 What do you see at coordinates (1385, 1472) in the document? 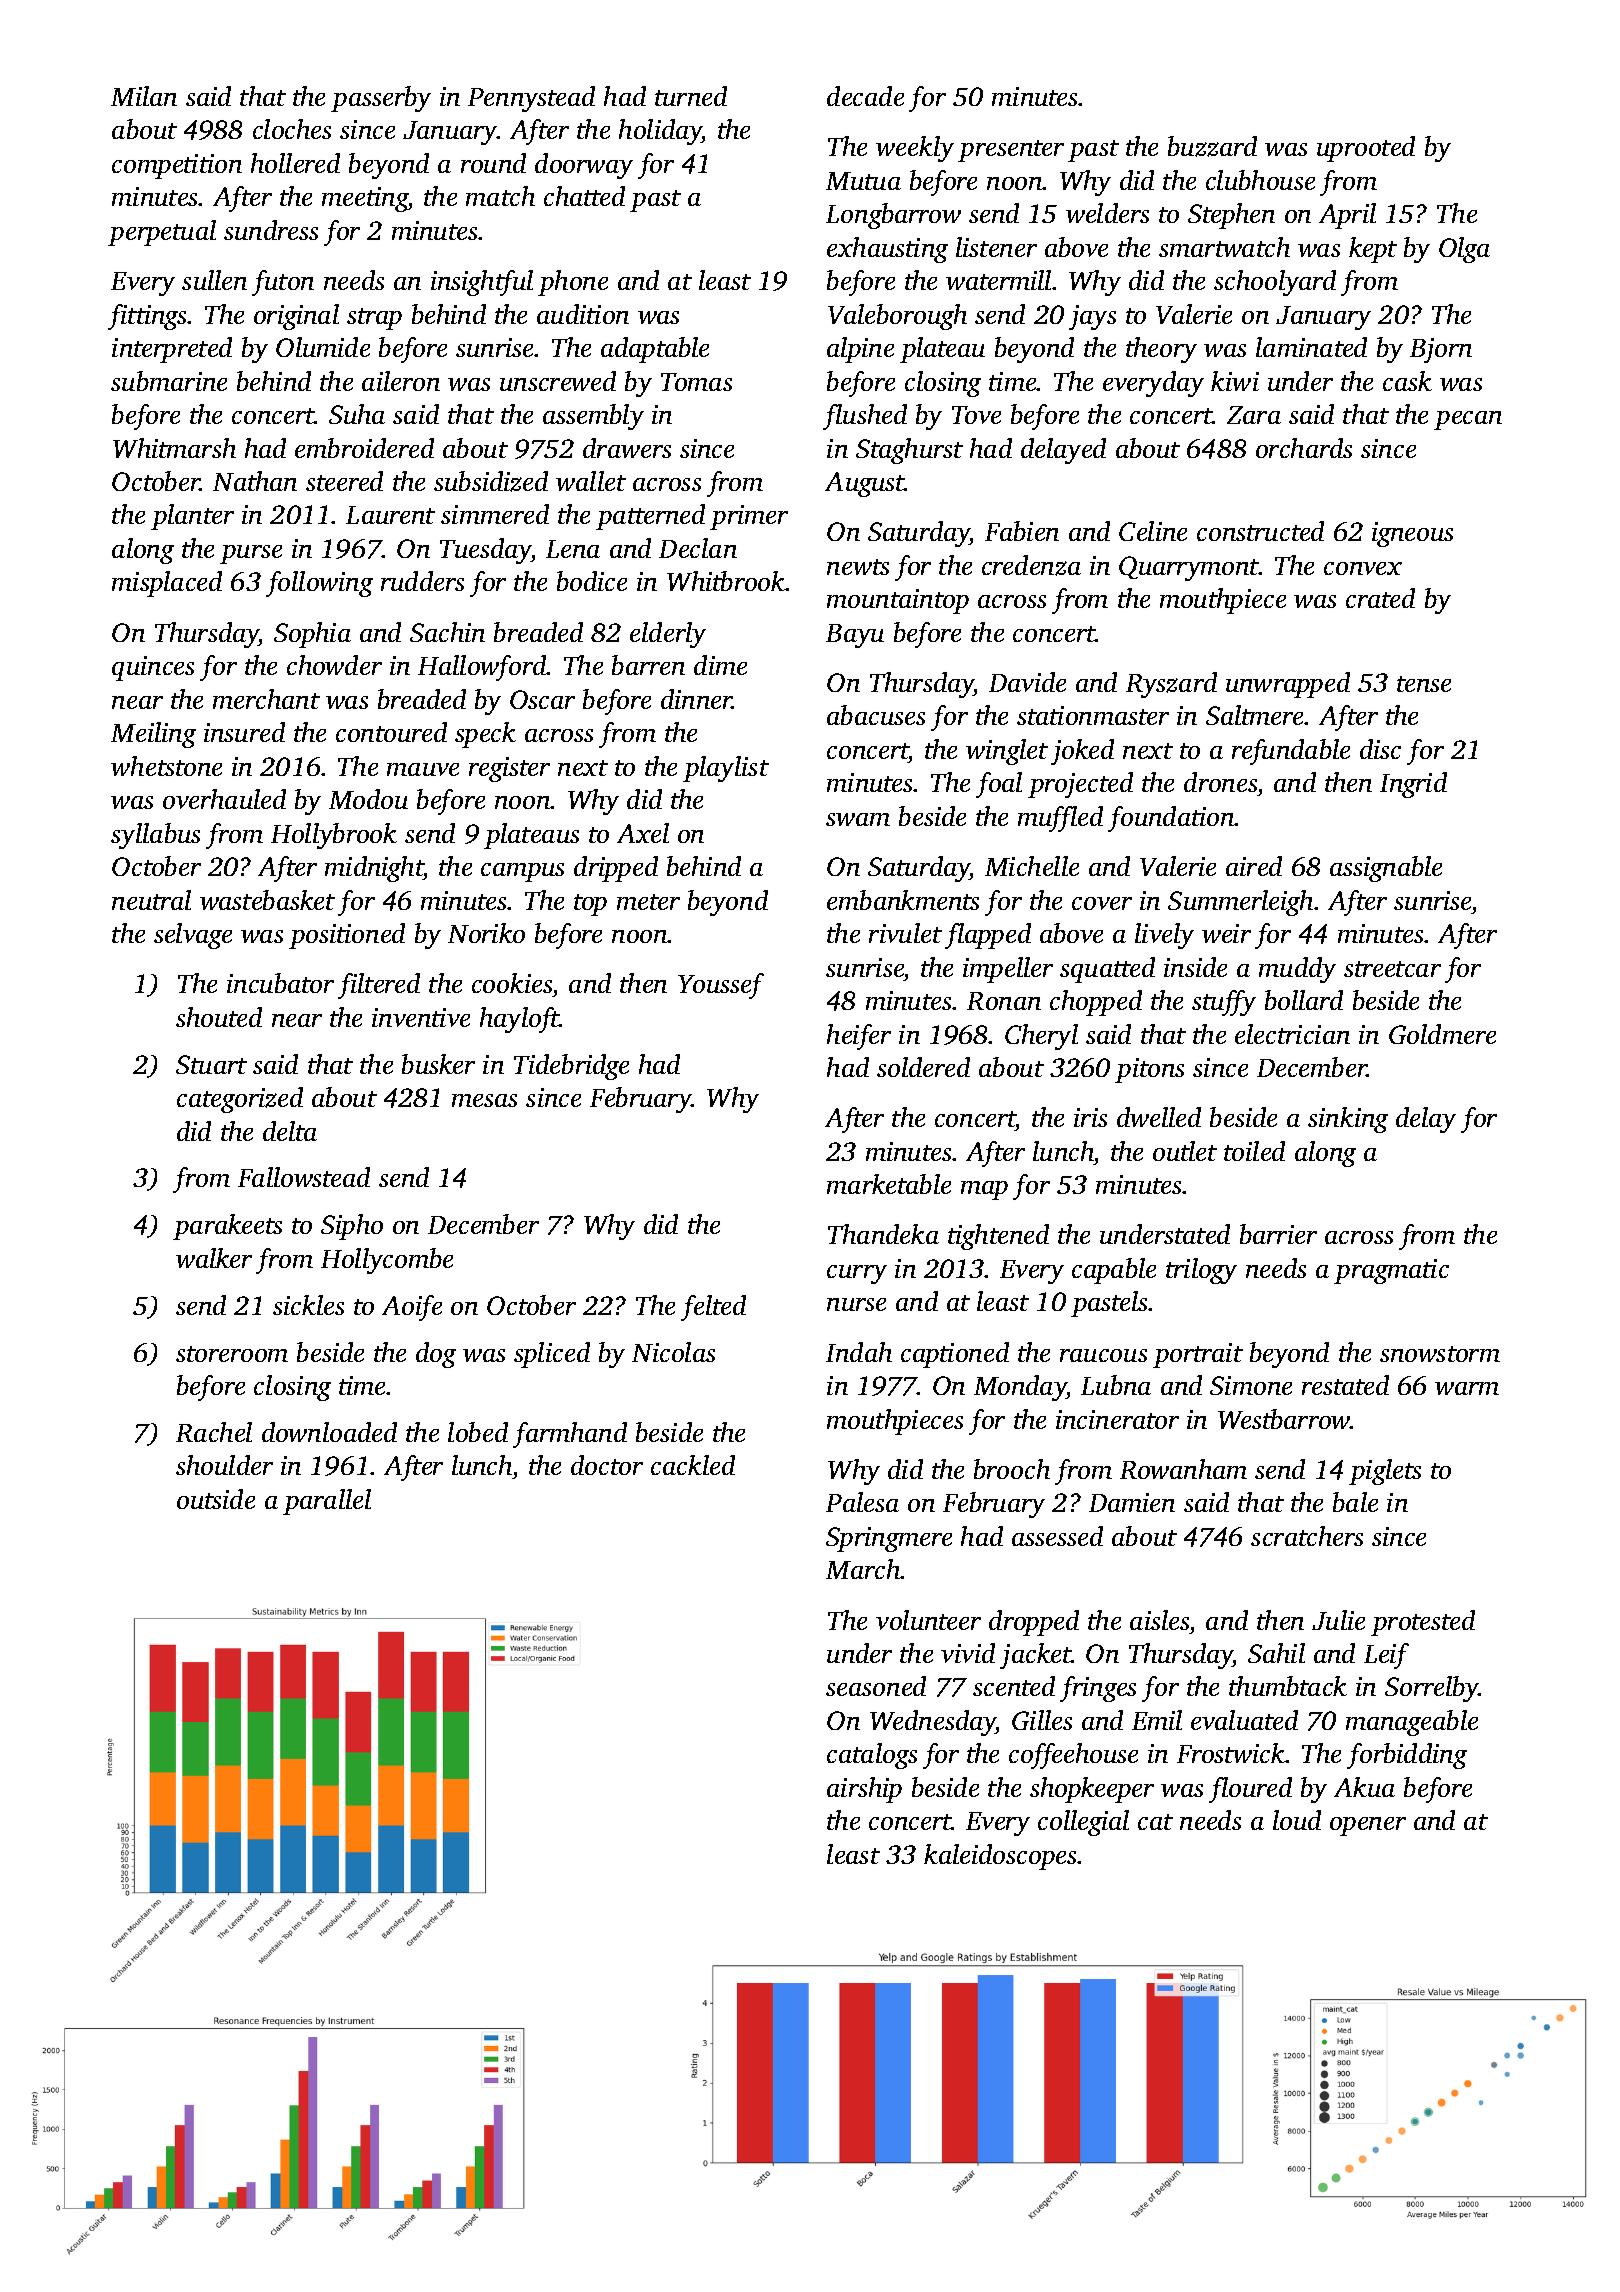
I see `piglets` at bounding box center [1385, 1472].
